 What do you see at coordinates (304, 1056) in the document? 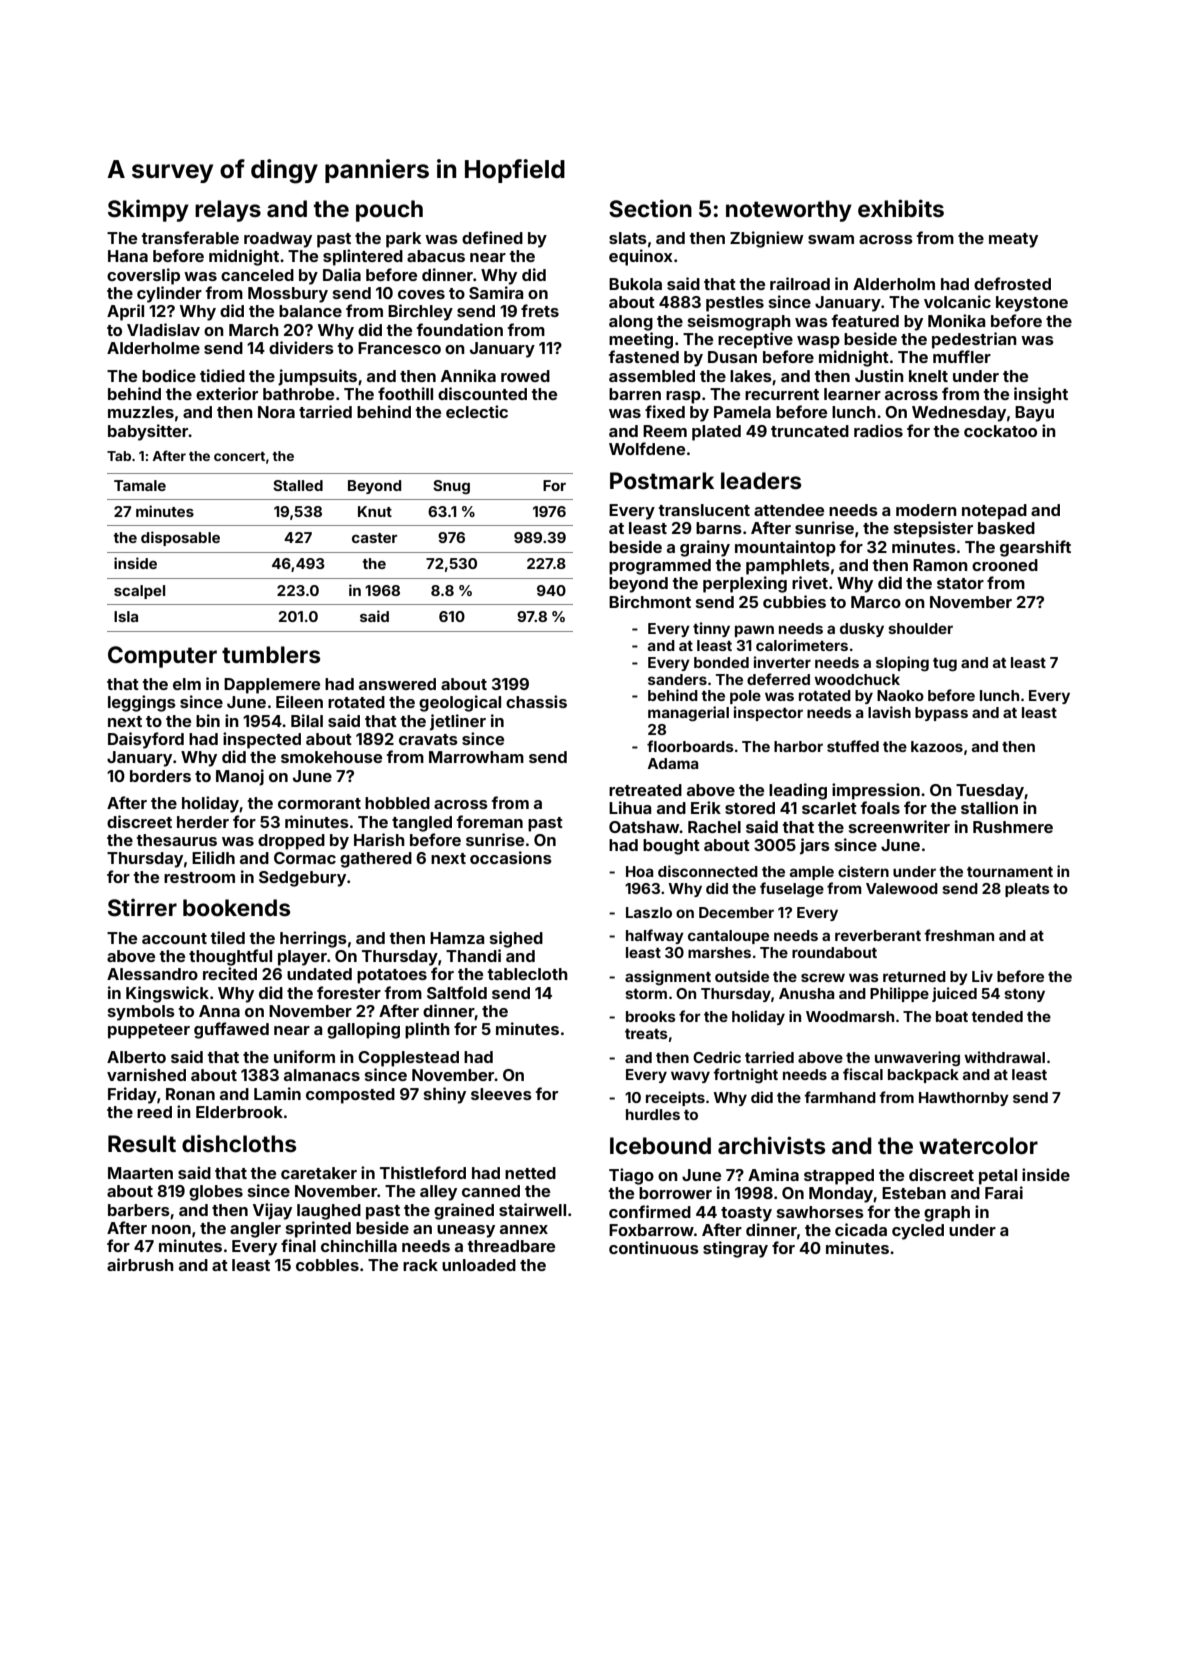
I see `uniform` at bounding box center [304, 1056].
